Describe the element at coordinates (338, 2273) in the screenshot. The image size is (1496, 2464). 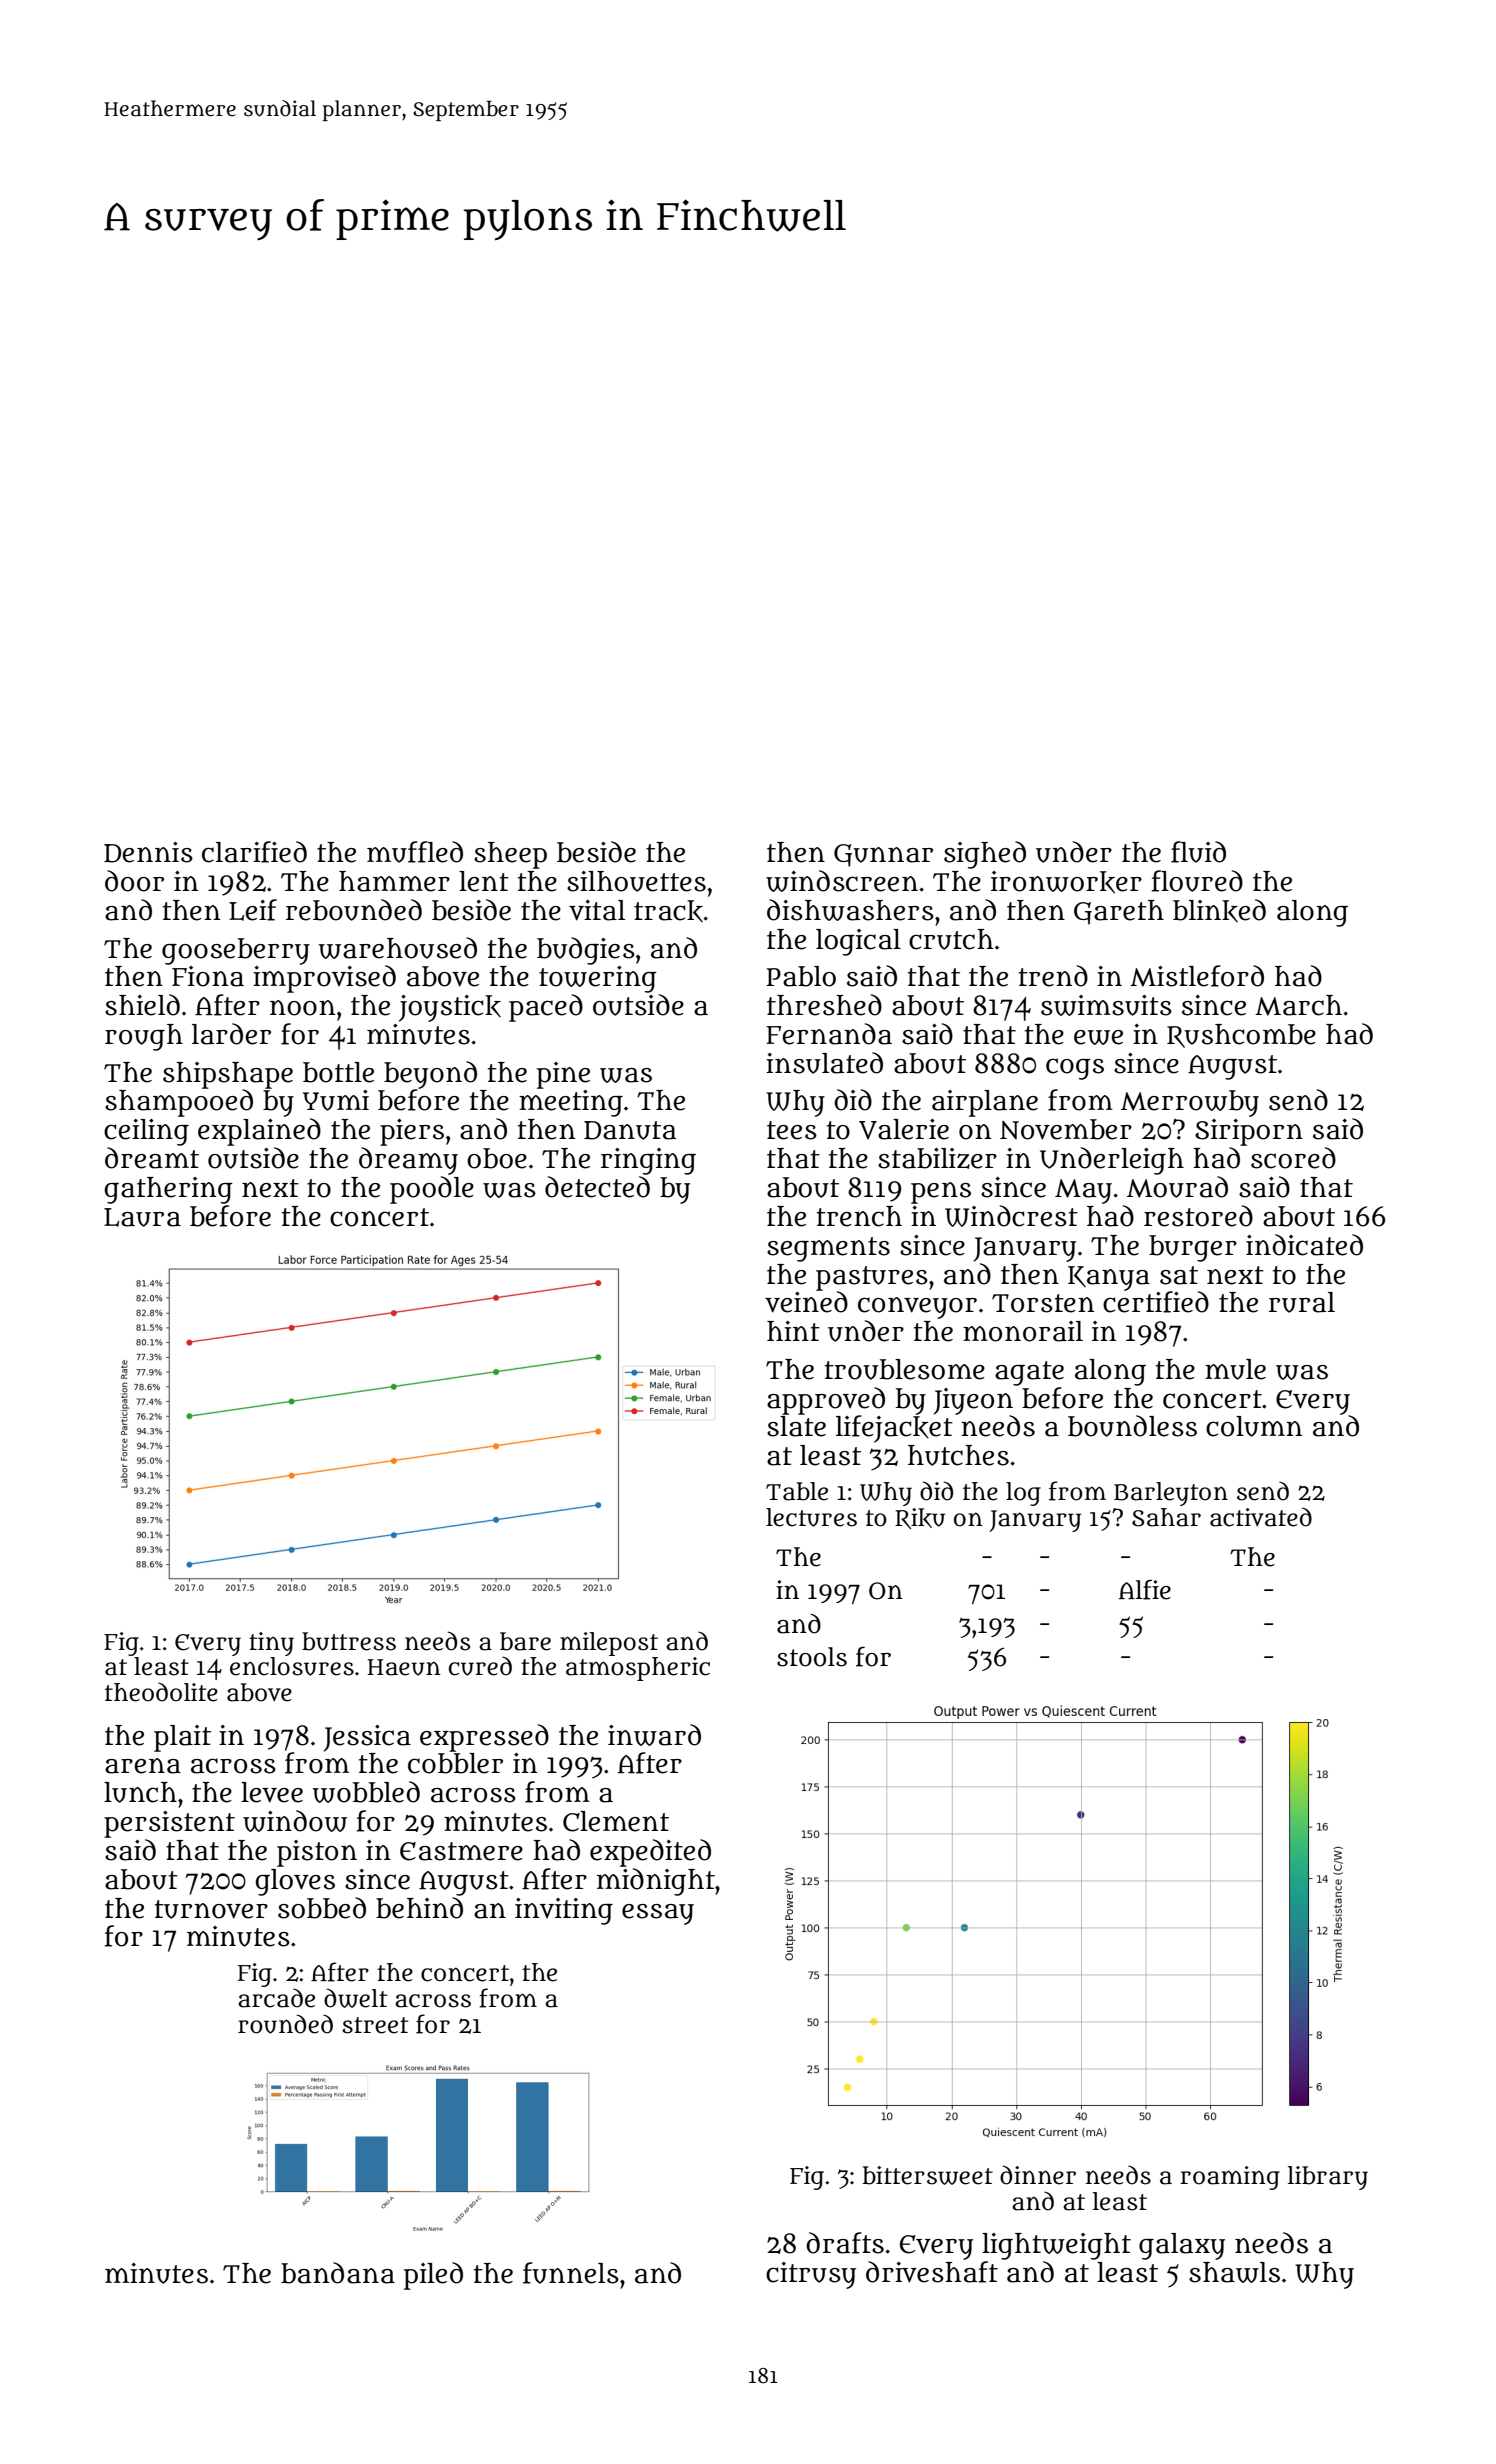
I see `bandana` at that location.
